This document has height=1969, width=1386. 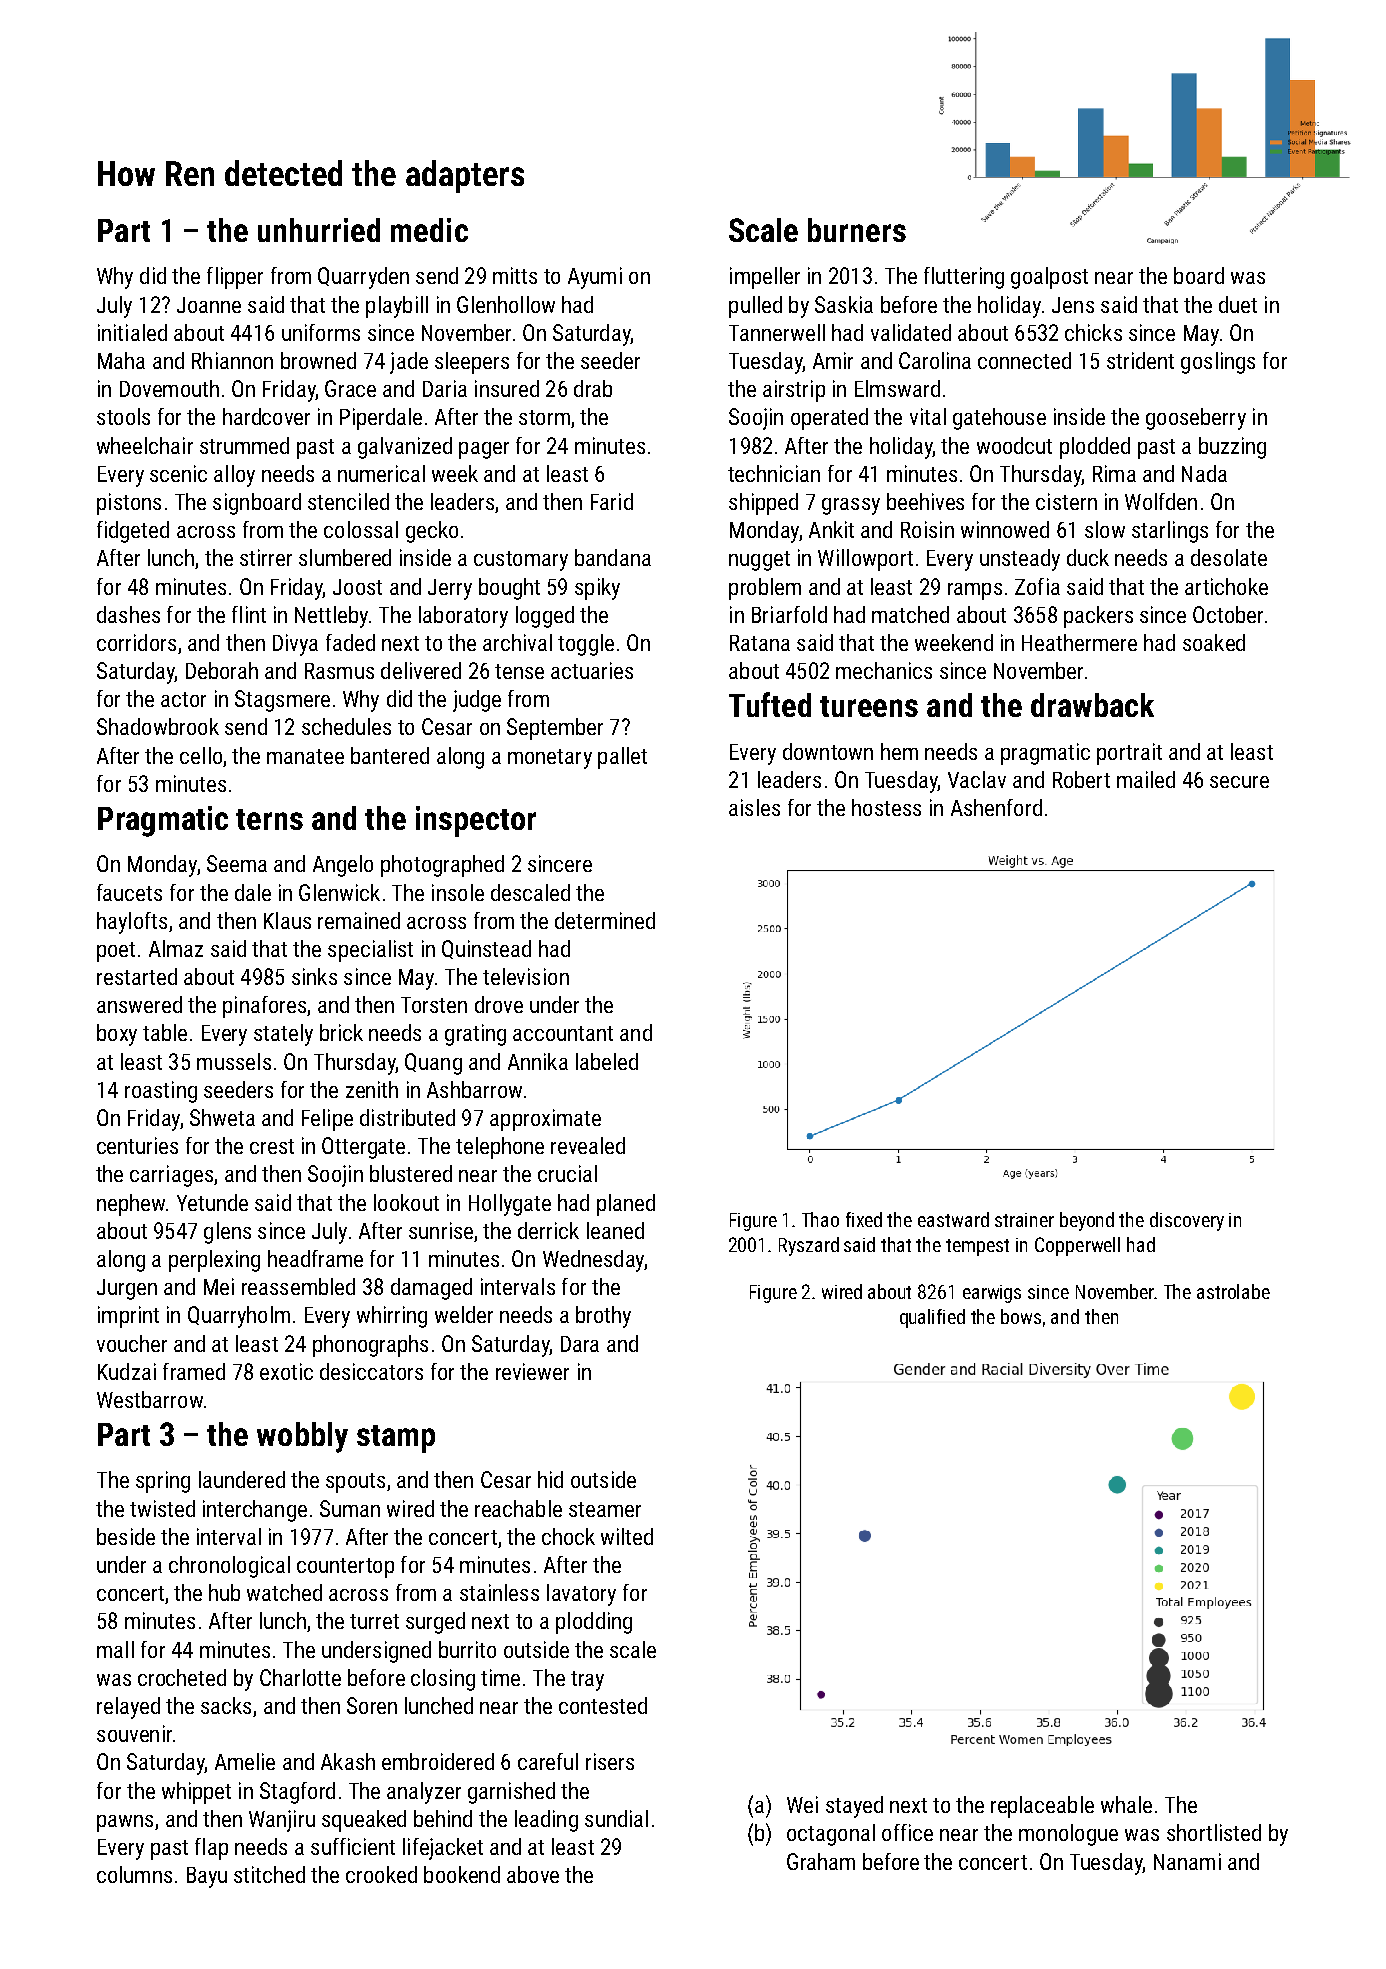 I want to click on spring, so click(x=163, y=1482).
